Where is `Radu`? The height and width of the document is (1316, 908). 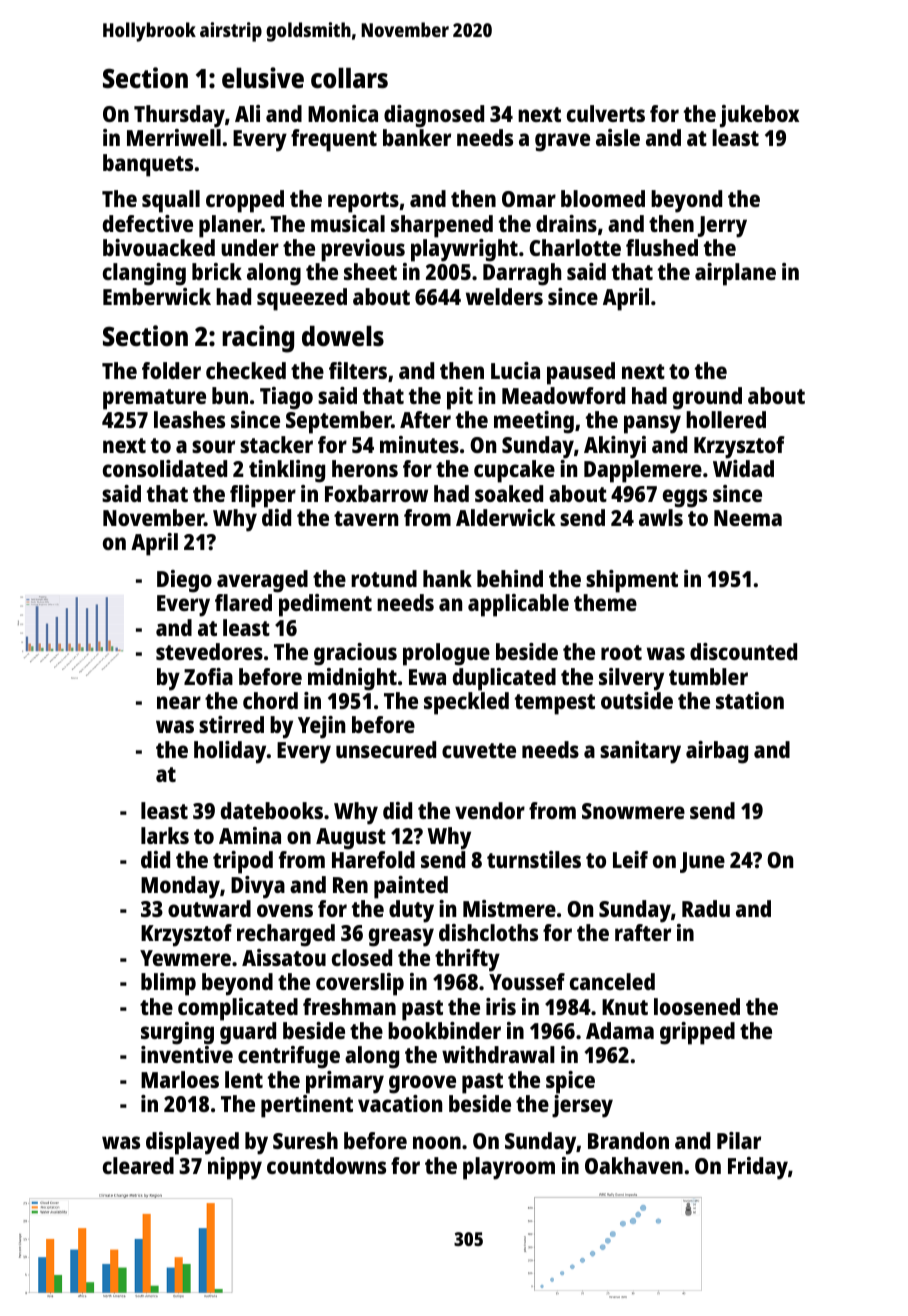
Radu is located at coordinates (706, 908).
